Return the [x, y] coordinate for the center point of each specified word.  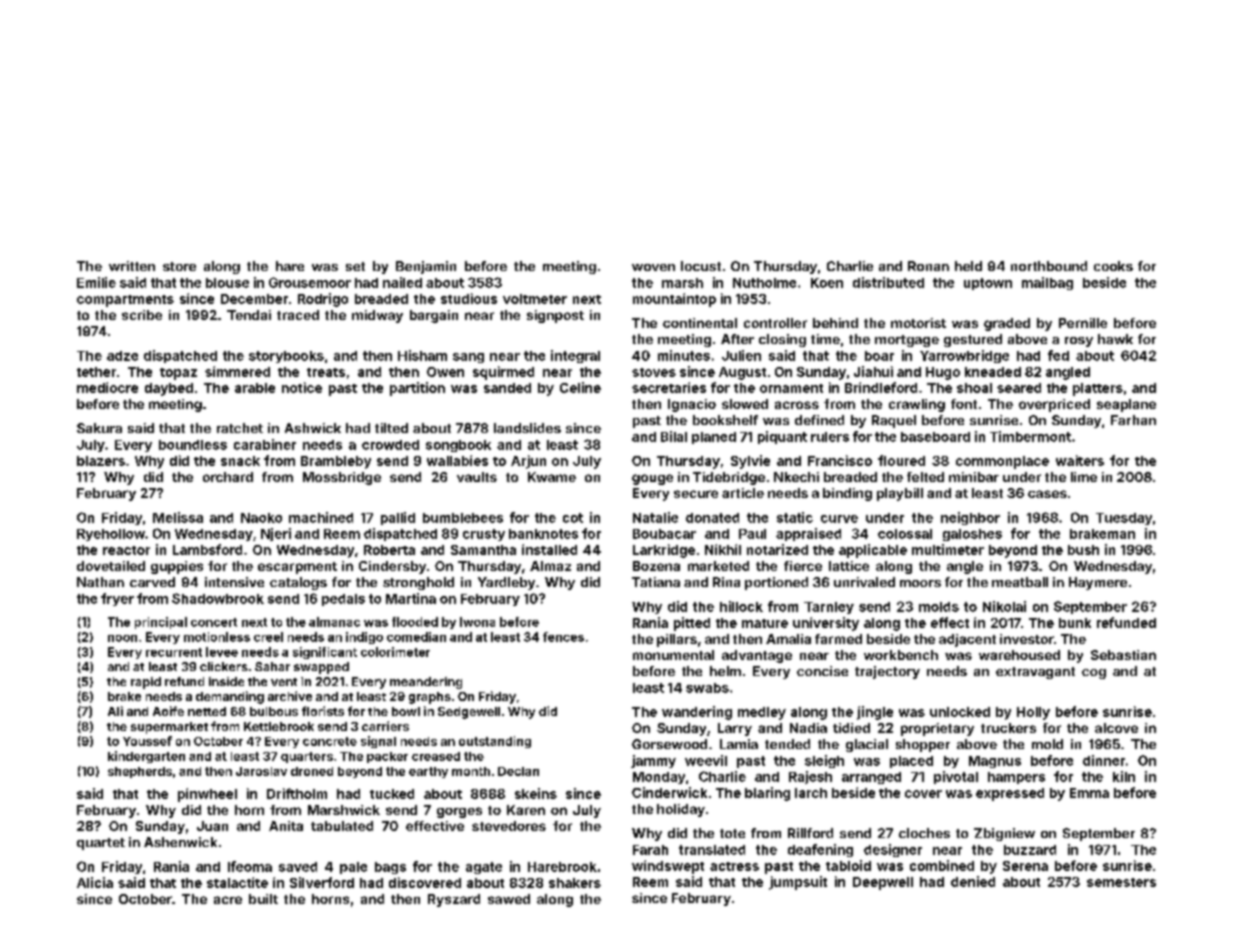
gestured [973, 340]
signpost [555, 316]
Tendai [249, 315]
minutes [684, 355]
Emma [1089, 793]
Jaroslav [261, 771]
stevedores [509, 826]
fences [563, 637]
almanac [334, 622]
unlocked [960, 712]
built [263, 899]
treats [326, 372]
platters [1098, 389]
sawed [509, 899]
